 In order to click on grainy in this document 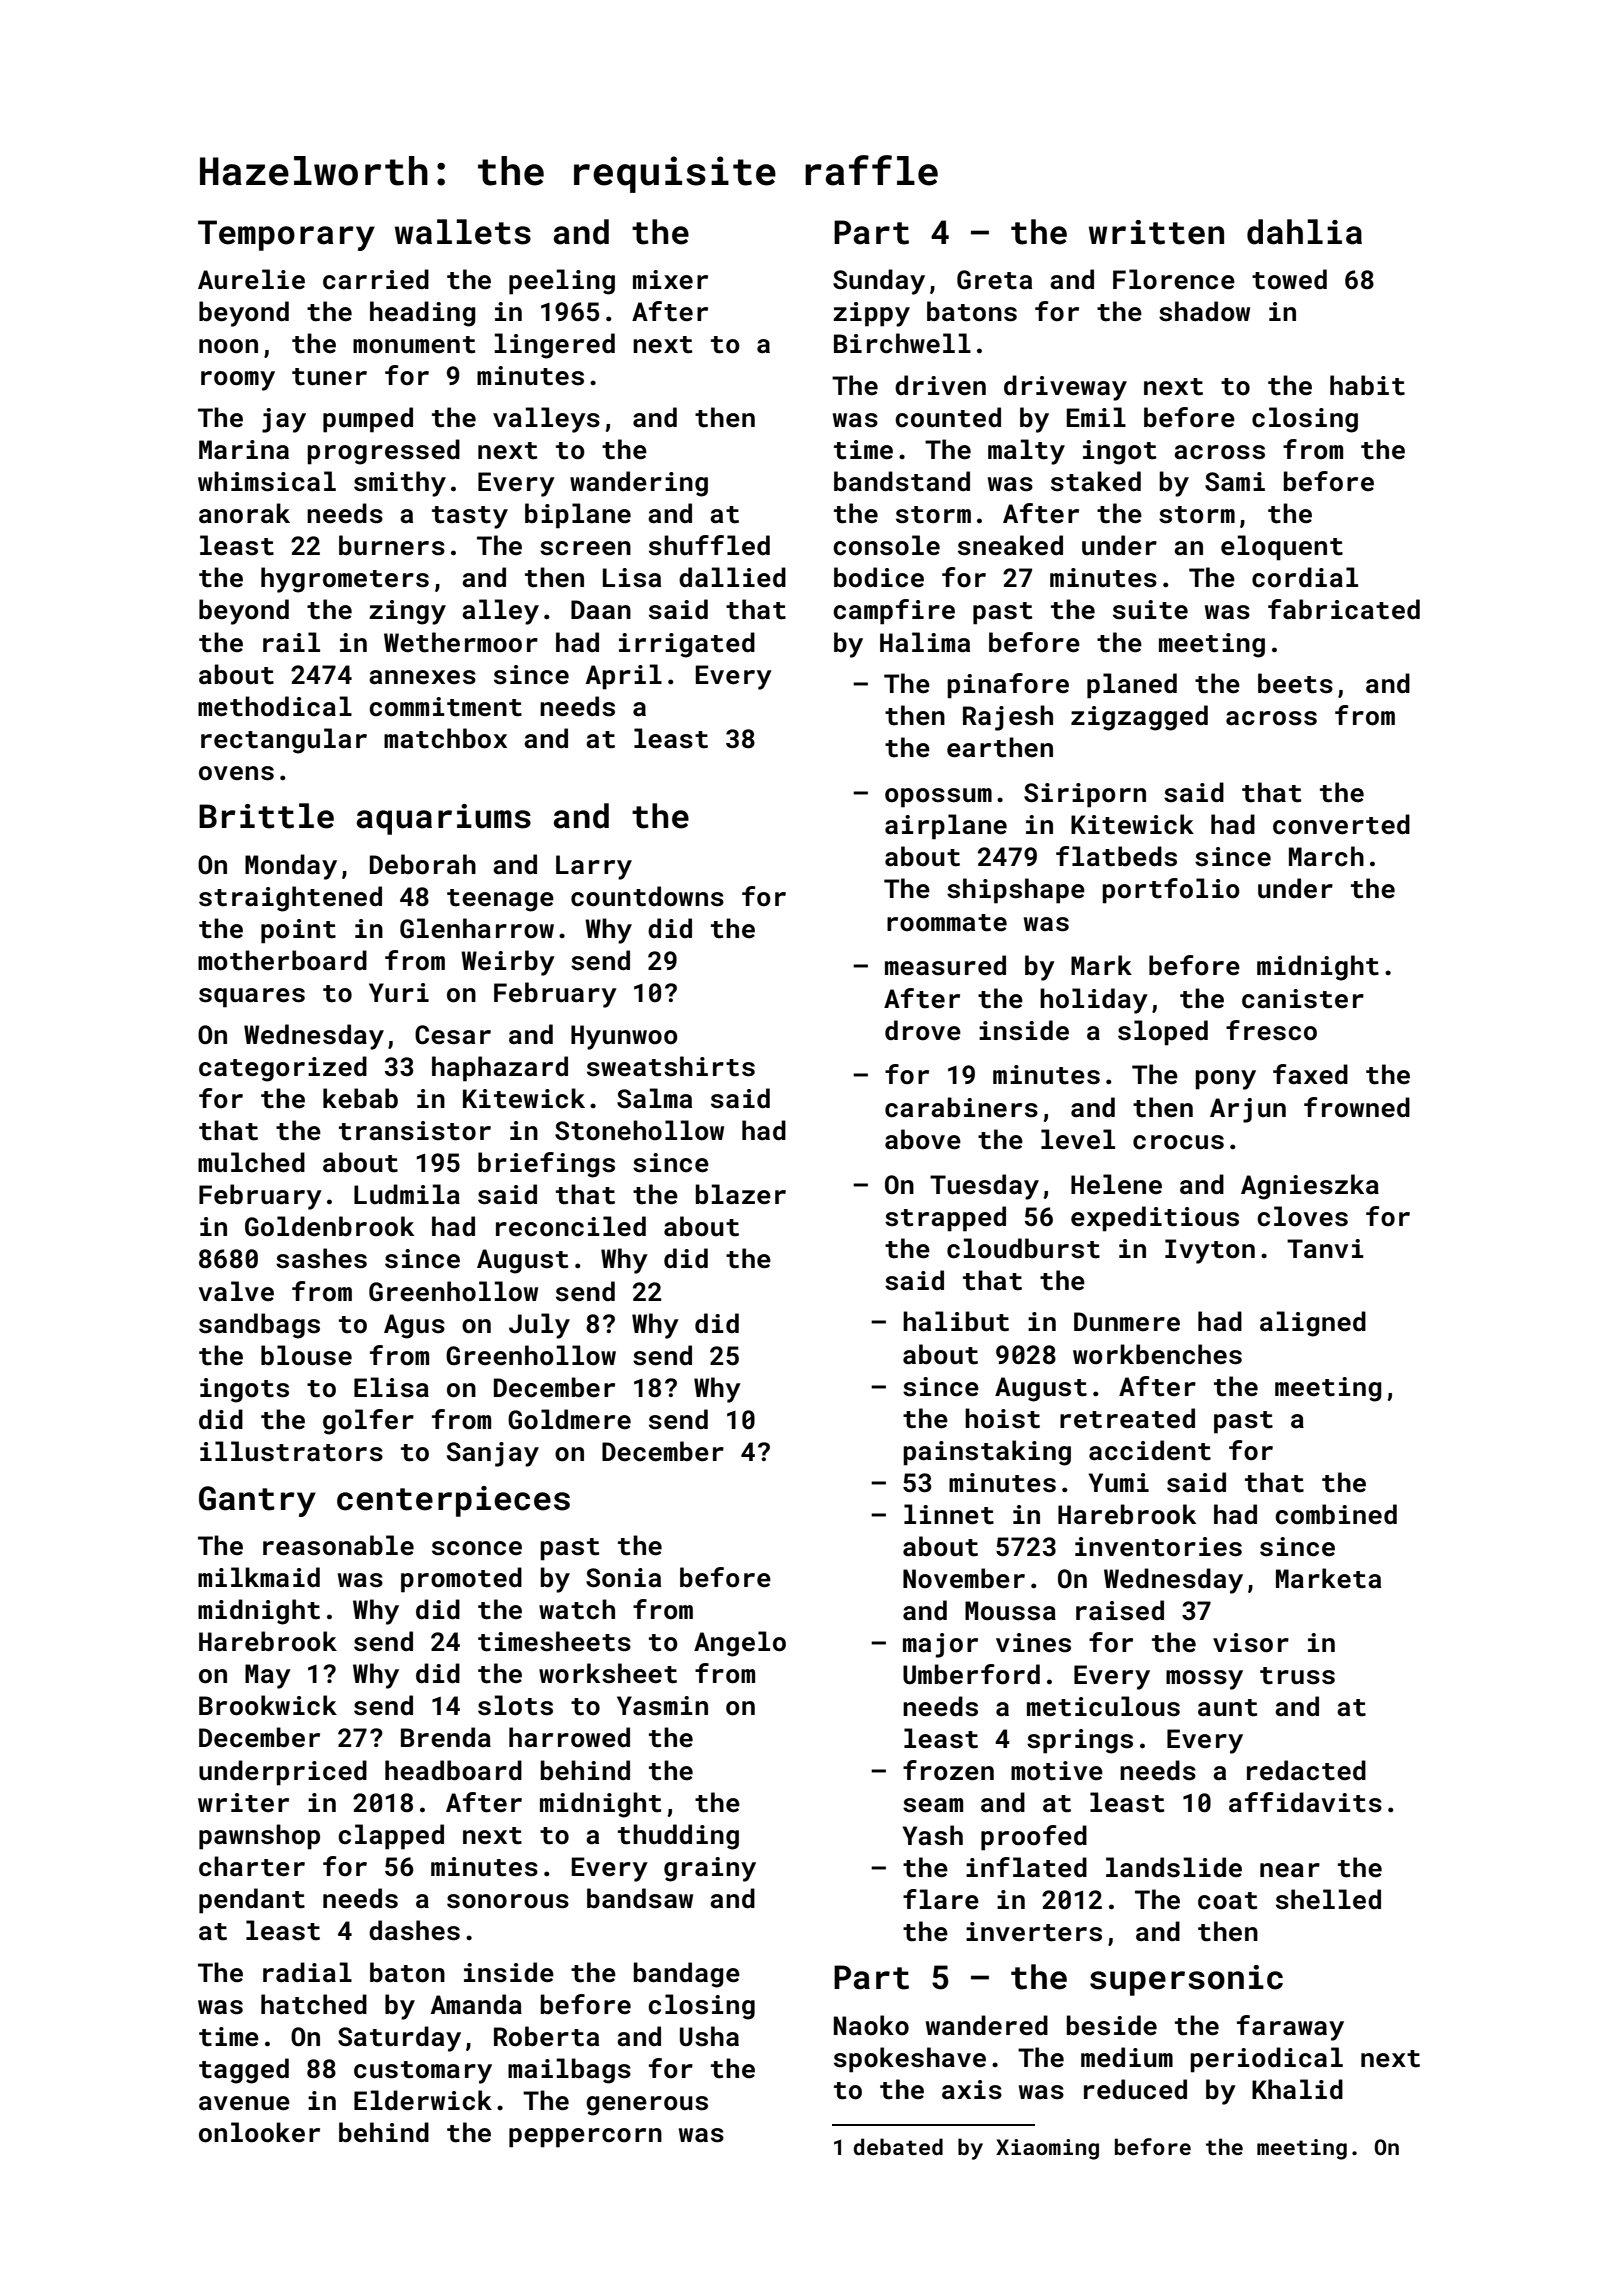, I will do `click(710, 1869)`.
